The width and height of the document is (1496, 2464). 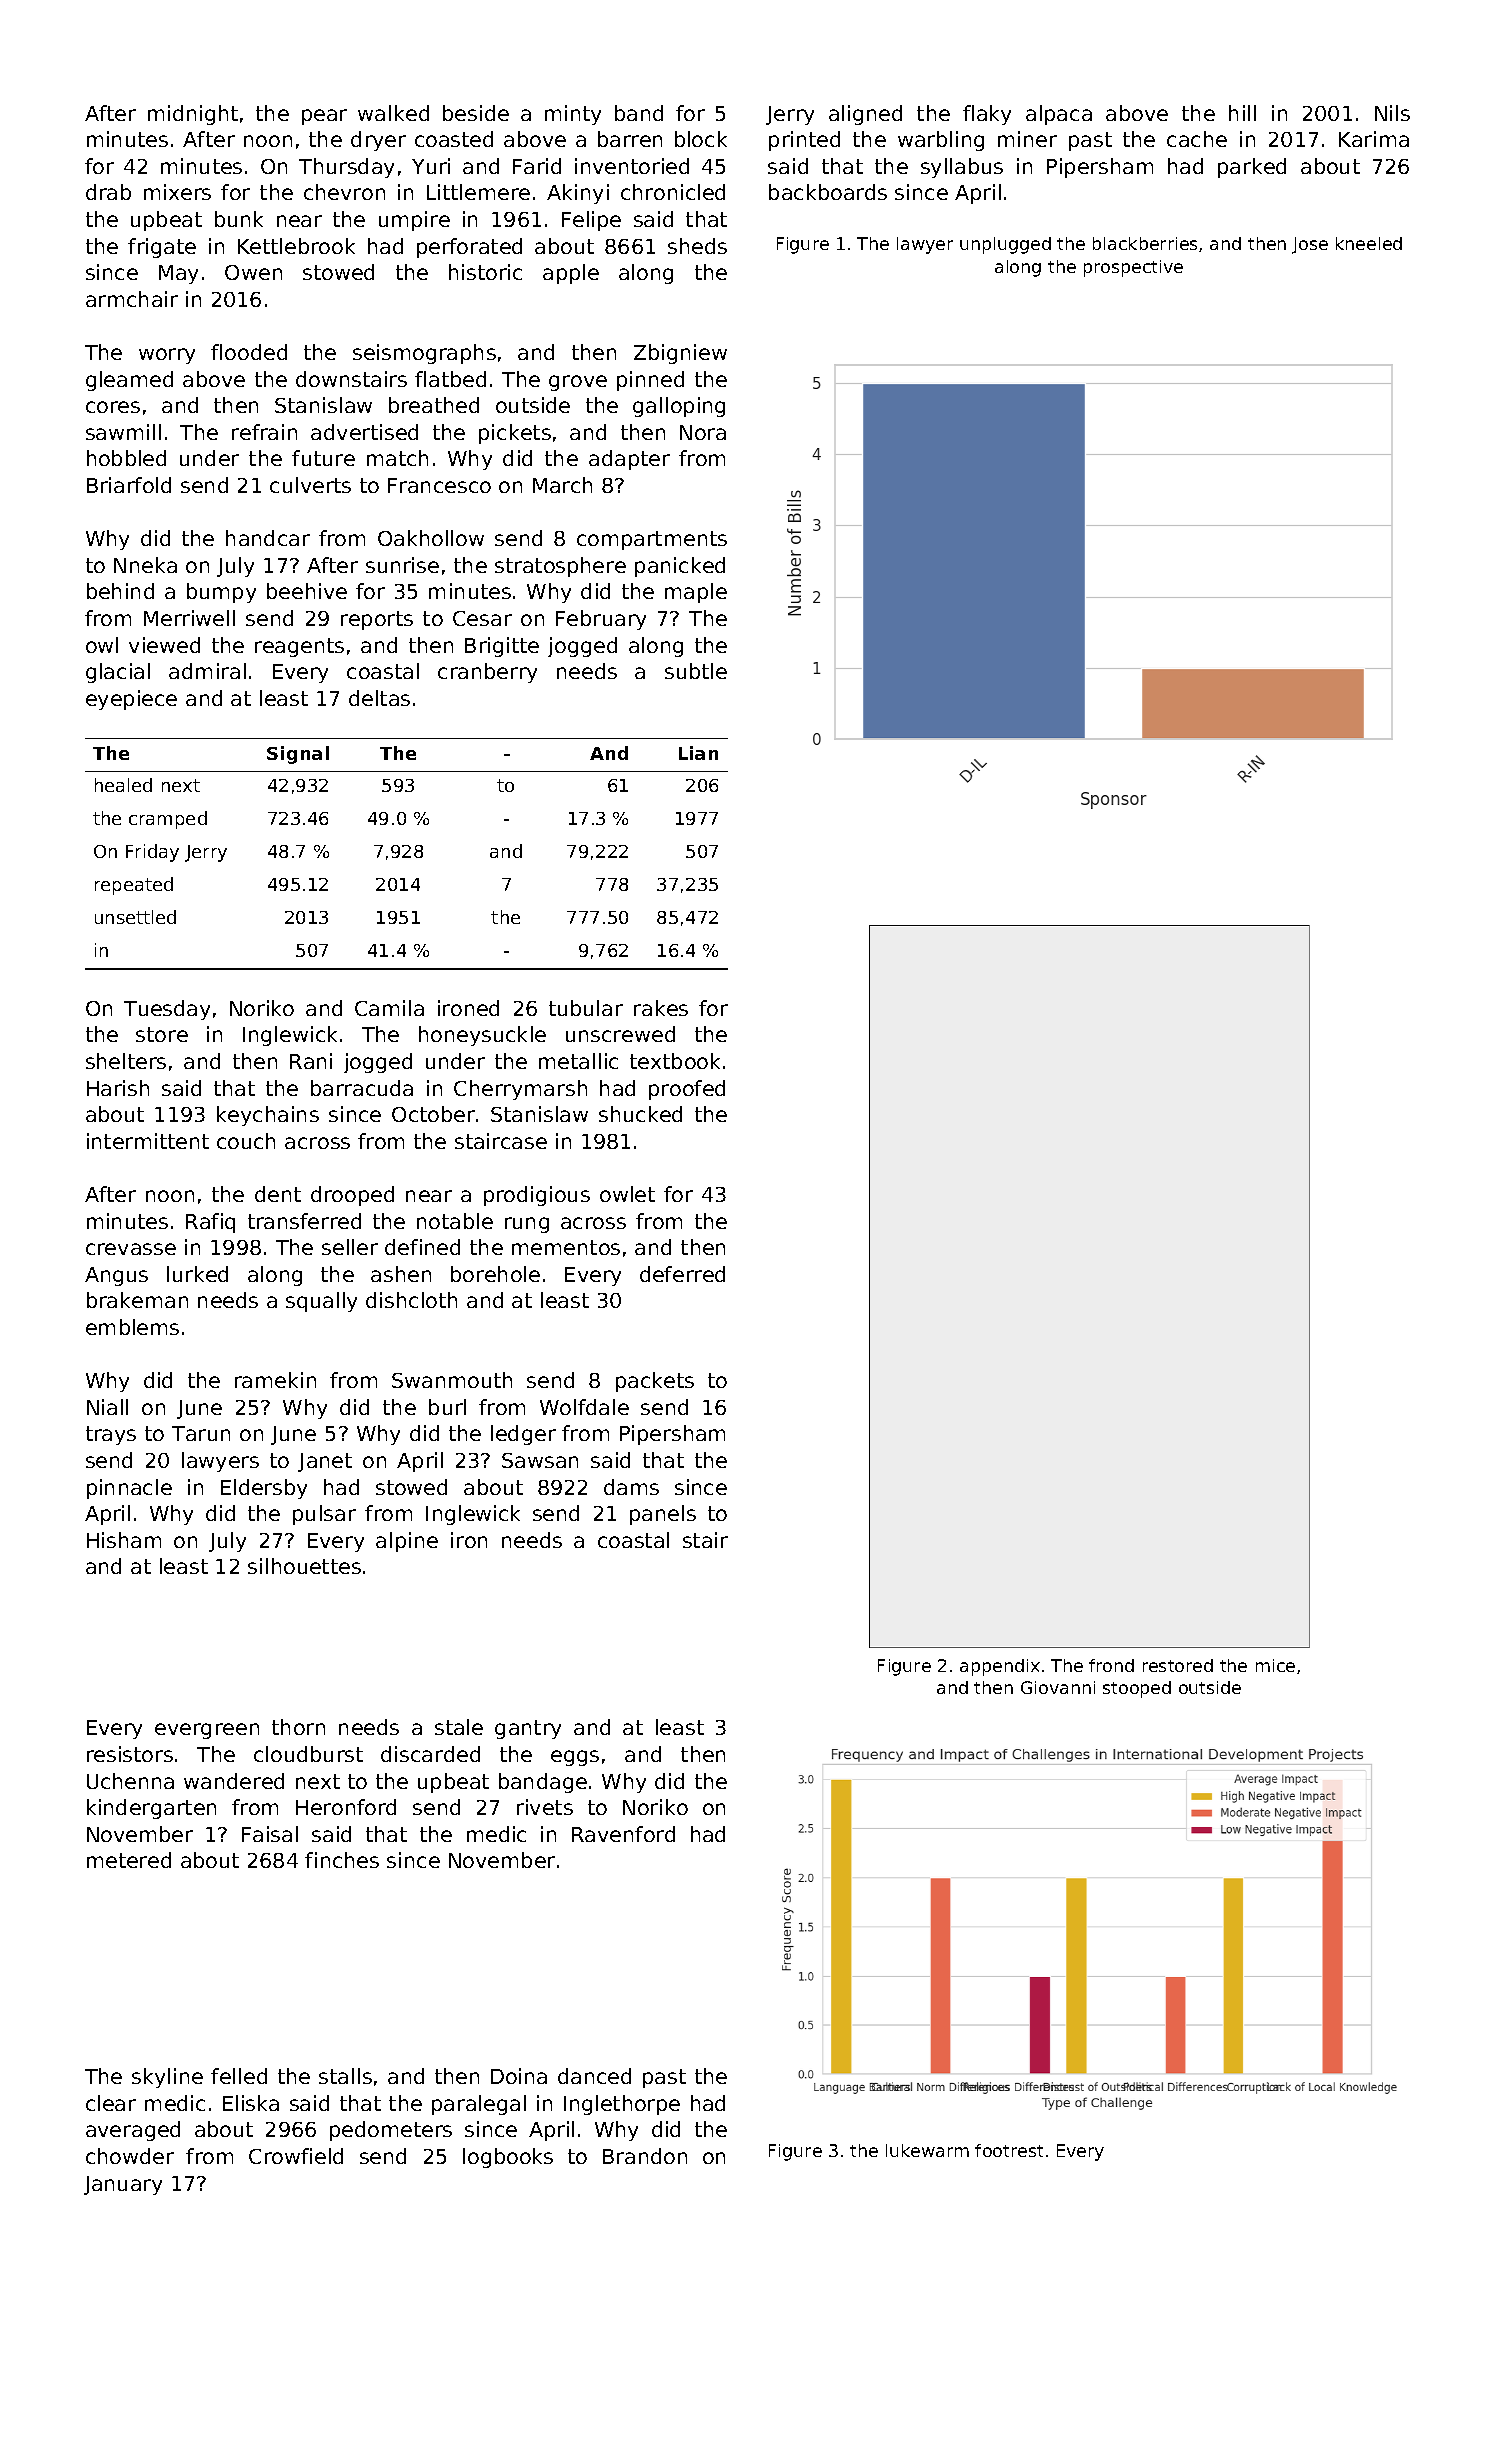 I want to click on clear, so click(x=111, y=2103).
